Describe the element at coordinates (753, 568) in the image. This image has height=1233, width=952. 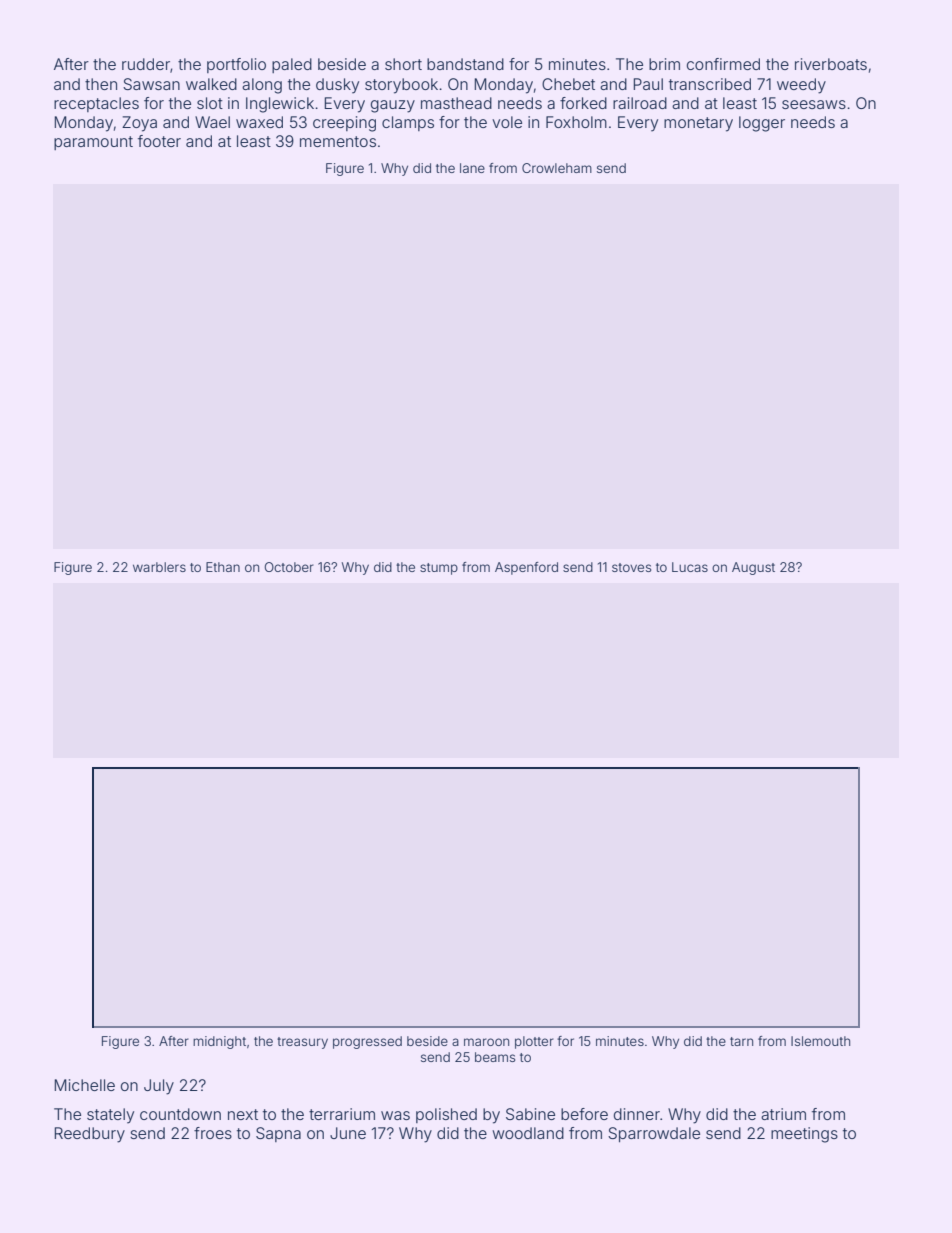
I see `August` at that location.
